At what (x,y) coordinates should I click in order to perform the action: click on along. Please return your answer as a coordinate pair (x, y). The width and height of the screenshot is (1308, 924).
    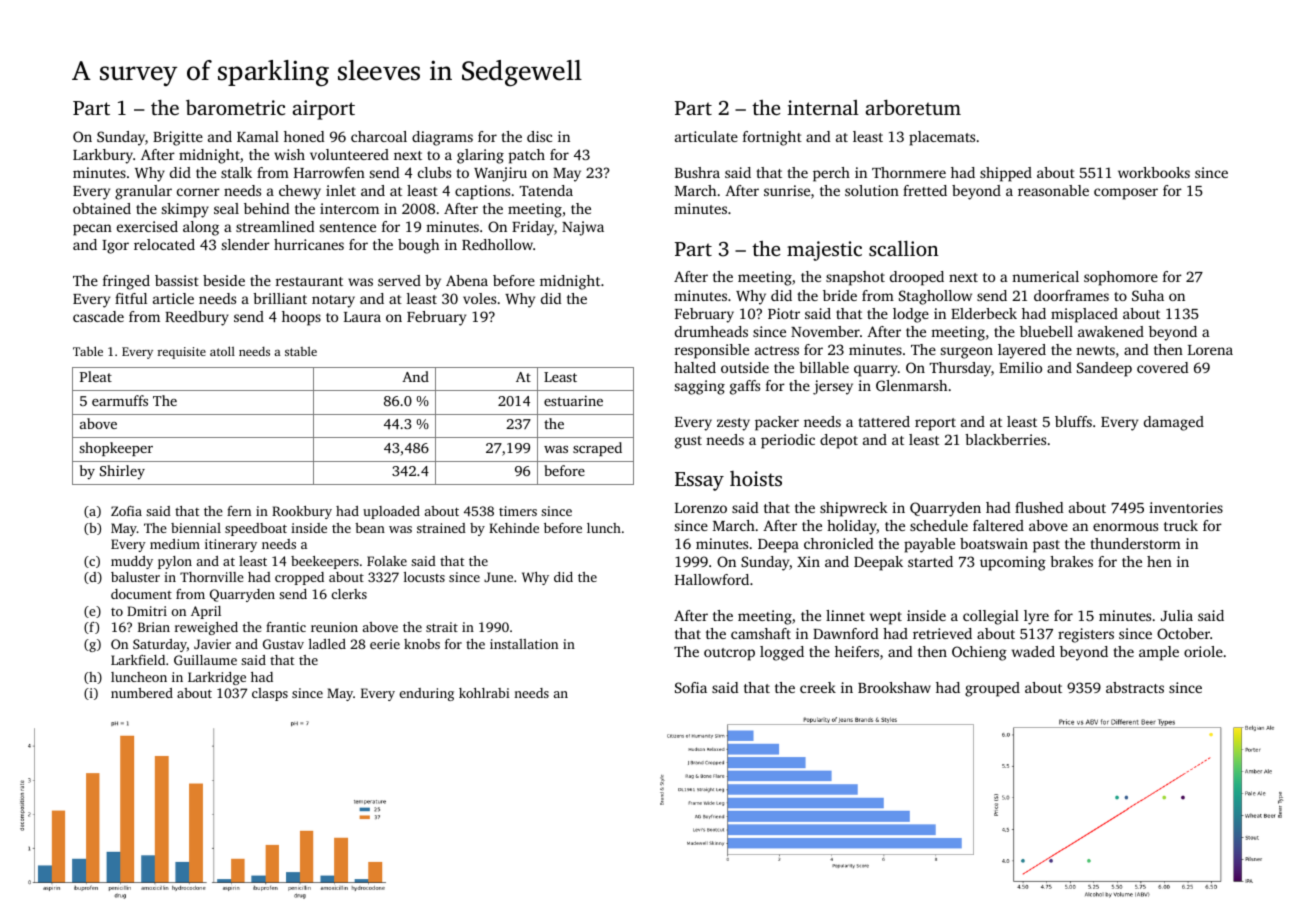
    Looking at the image, I should click on (201, 228).
